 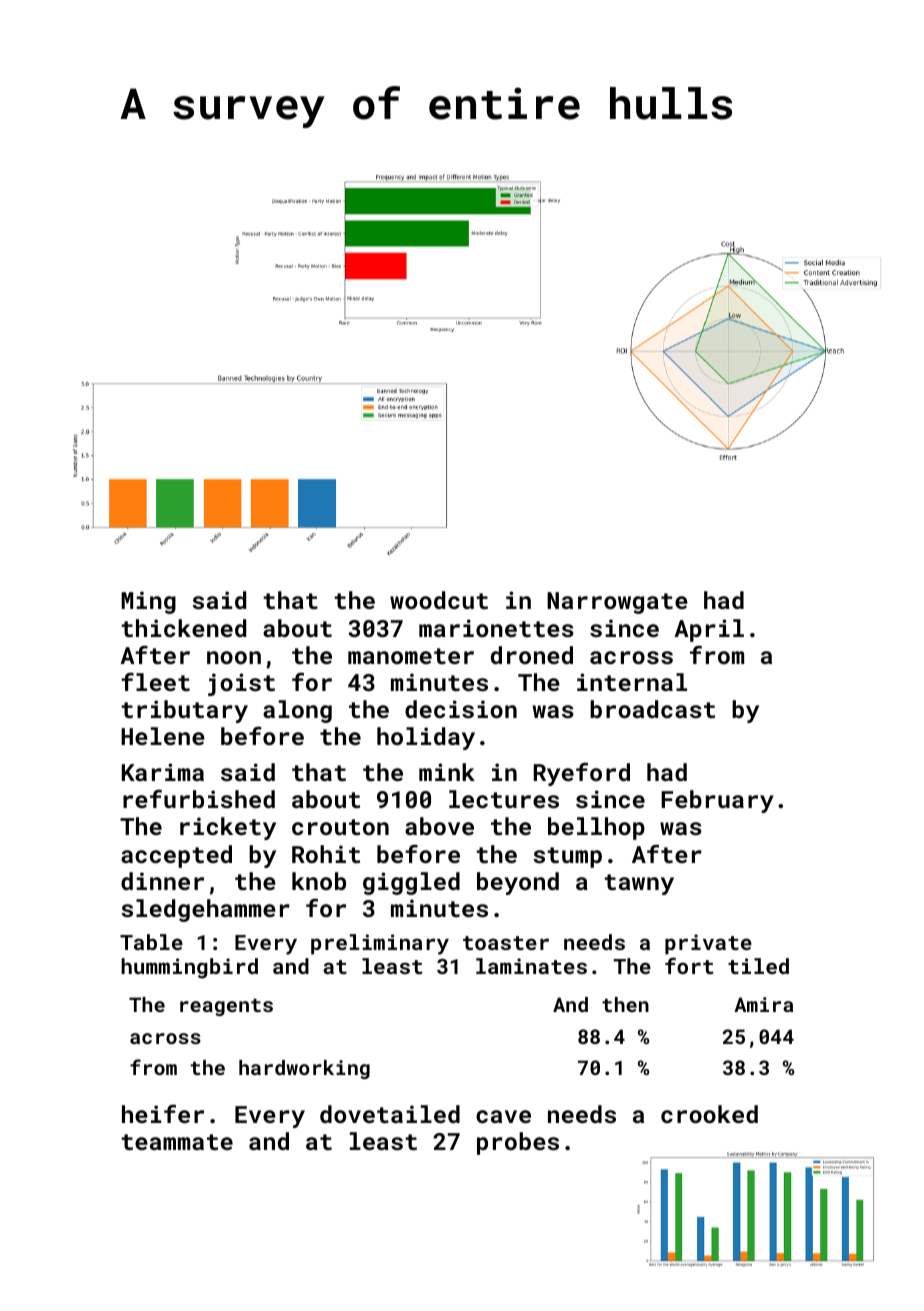 I want to click on dovetailed, so click(x=390, y=1114).
